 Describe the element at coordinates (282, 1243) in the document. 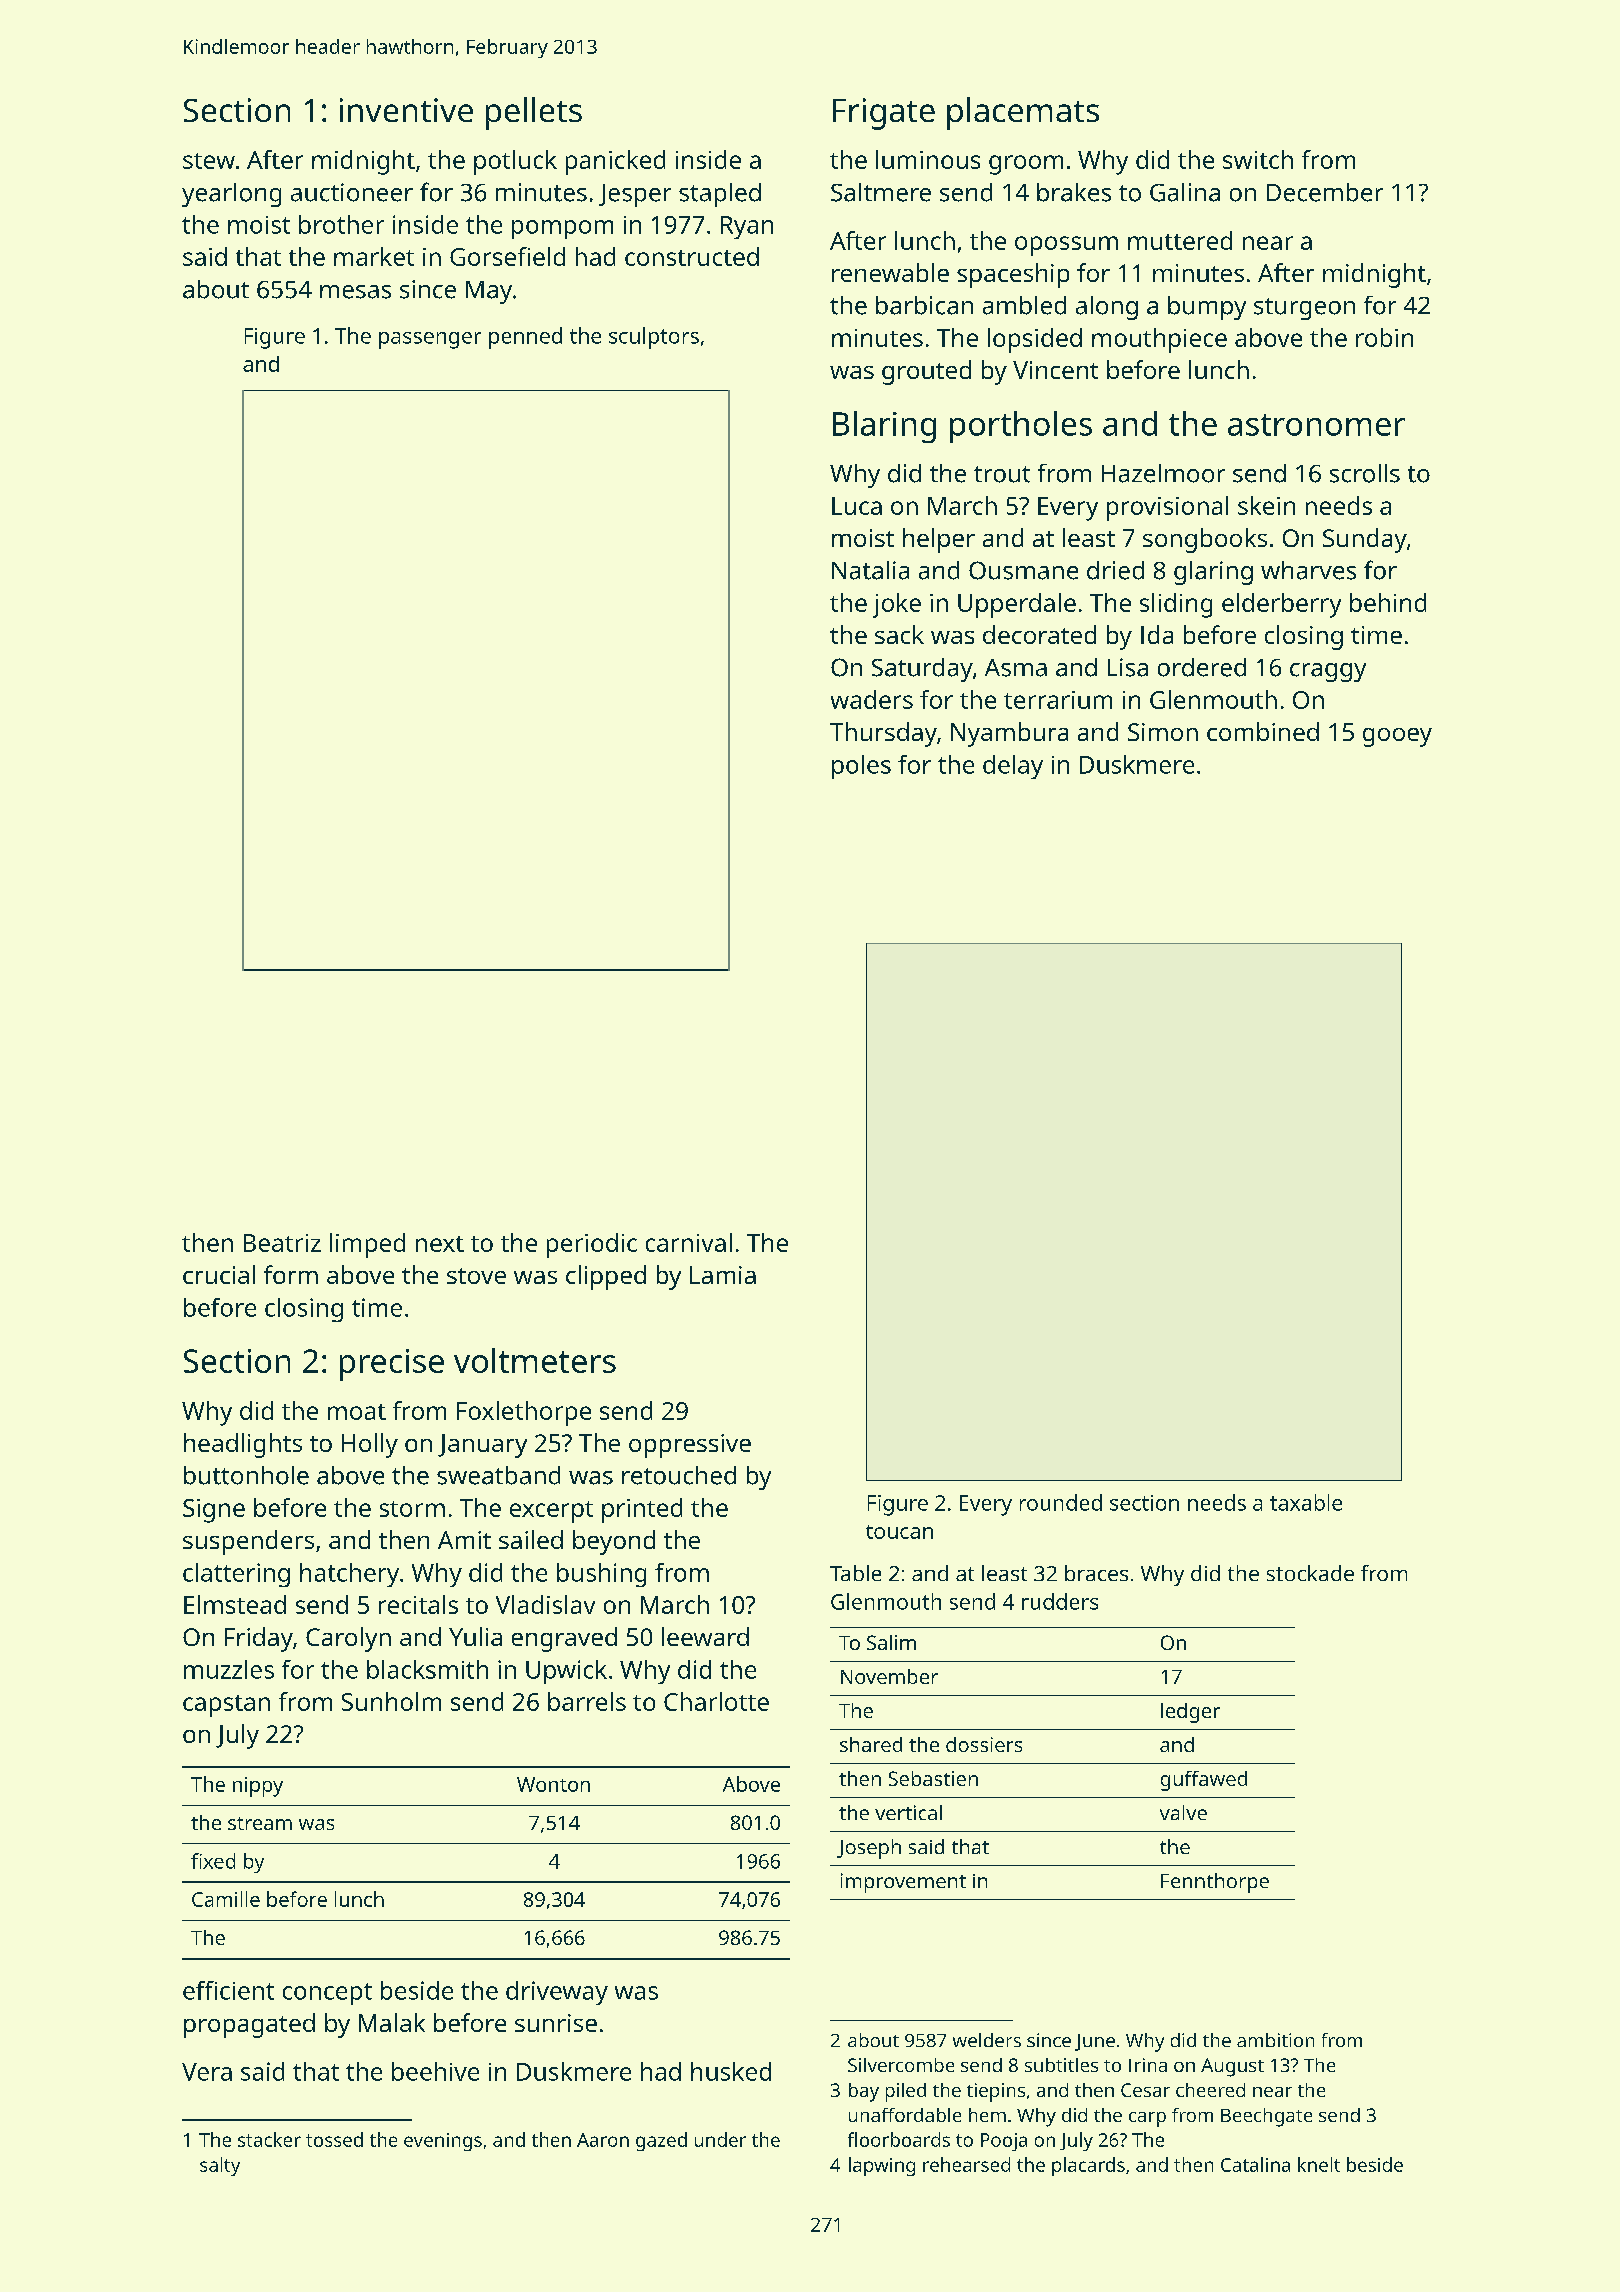

I see `Beatriz` at that location.
